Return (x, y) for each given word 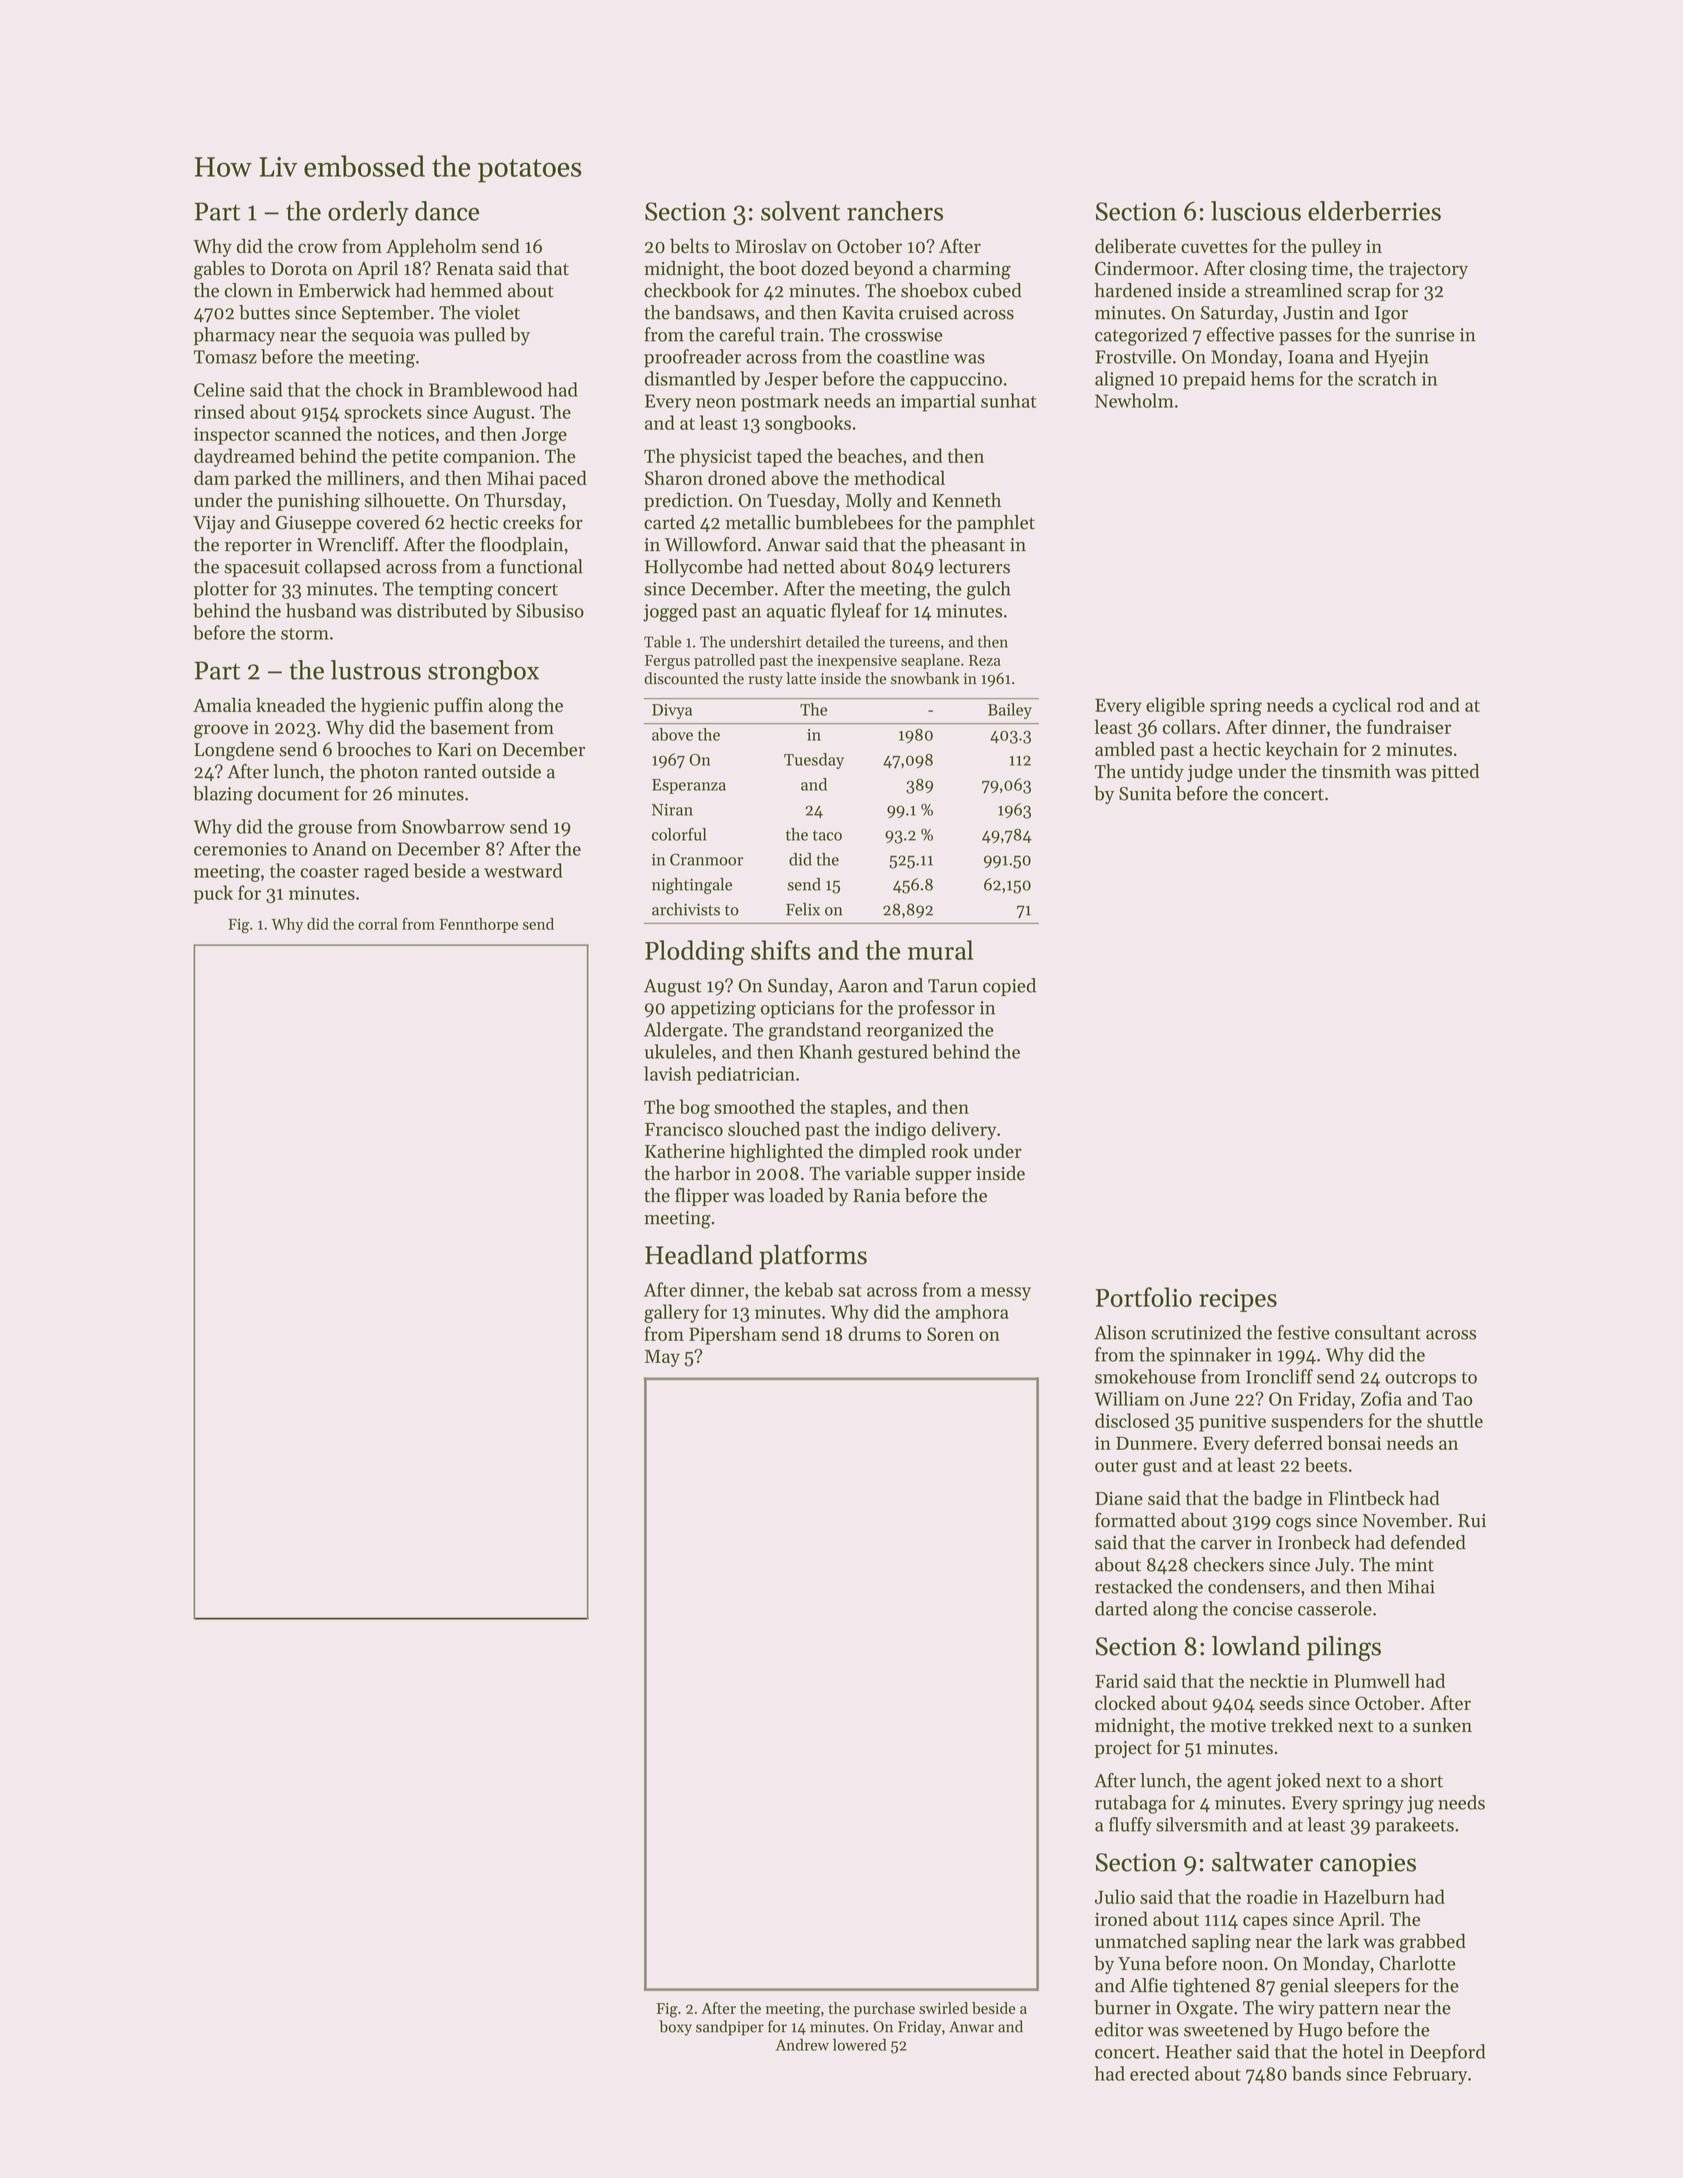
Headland (699, 1254)
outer (1116, 1466)
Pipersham (733, 1335)
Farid (1116, 1680)
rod (1410, 704)
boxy (675, 2028)
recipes (1238, 1300)
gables (219, 270)
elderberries (1374, 211)
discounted (681, 678)
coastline (913, 356)
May (662, 1358)
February (1430, 2075)
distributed (442, 610)
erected (1159, 2073)
